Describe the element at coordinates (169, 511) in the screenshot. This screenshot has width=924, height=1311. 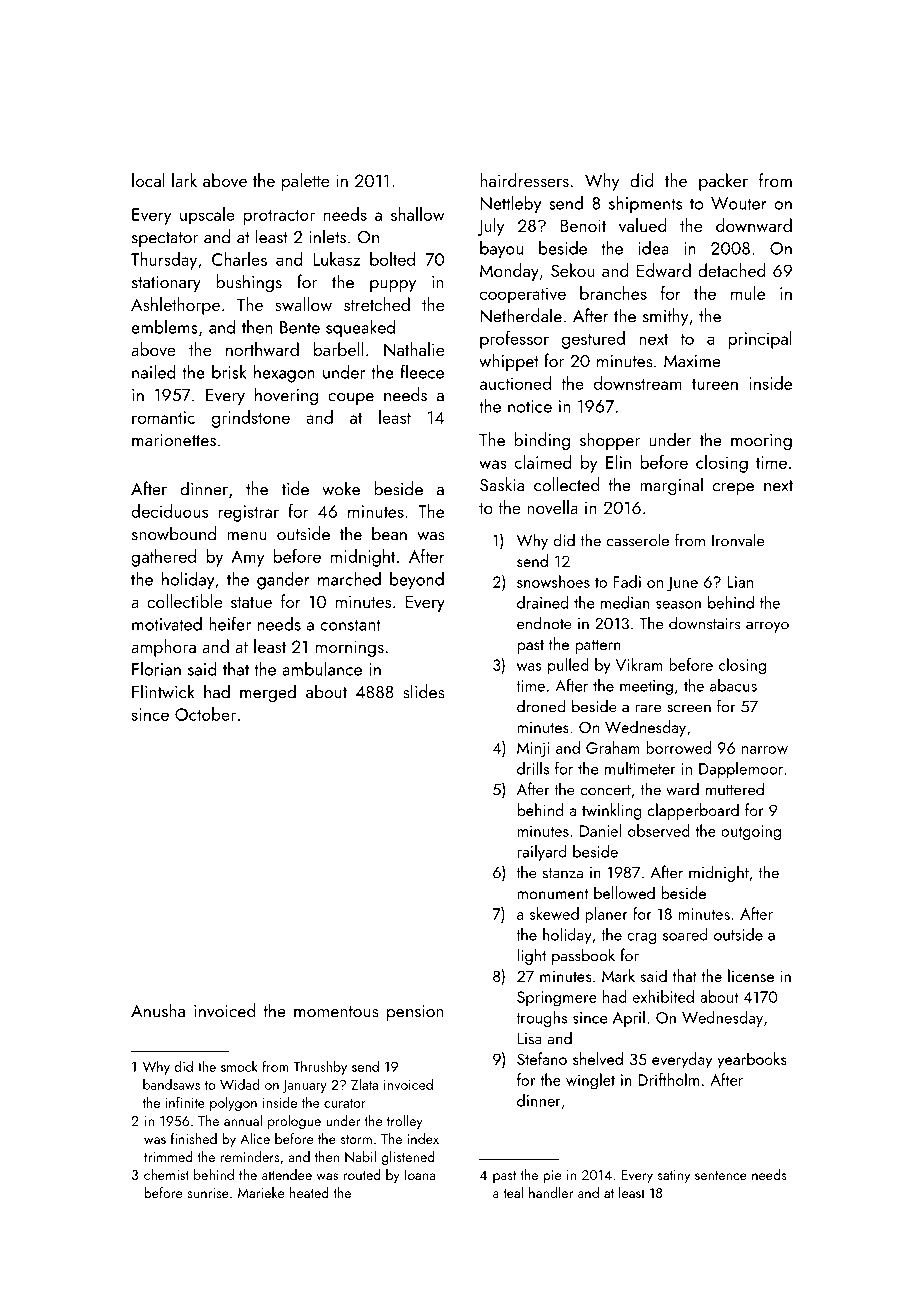
I see `deciduous` at that location.
